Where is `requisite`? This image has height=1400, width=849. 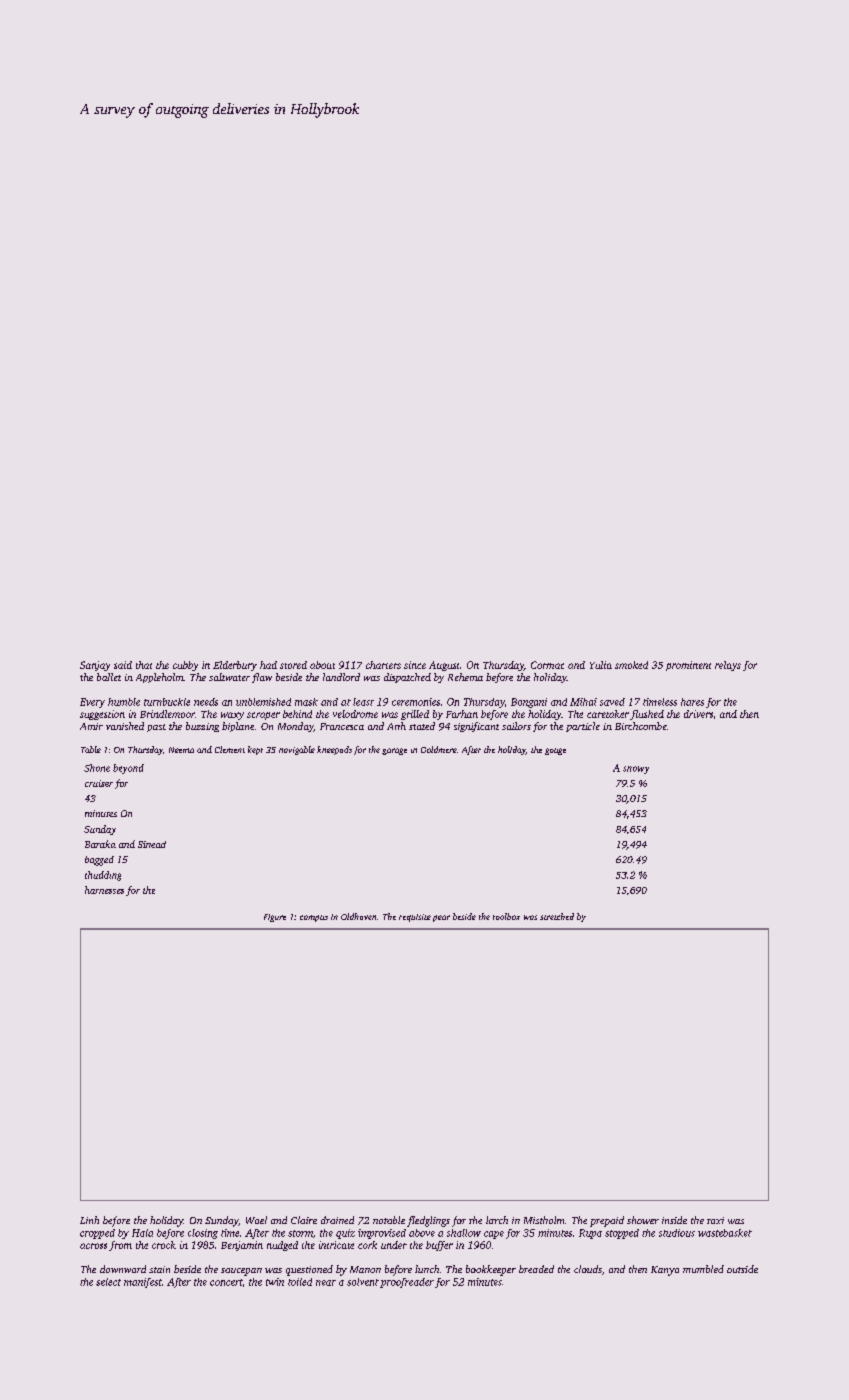 requisite is located at coordinates (415, 918).
